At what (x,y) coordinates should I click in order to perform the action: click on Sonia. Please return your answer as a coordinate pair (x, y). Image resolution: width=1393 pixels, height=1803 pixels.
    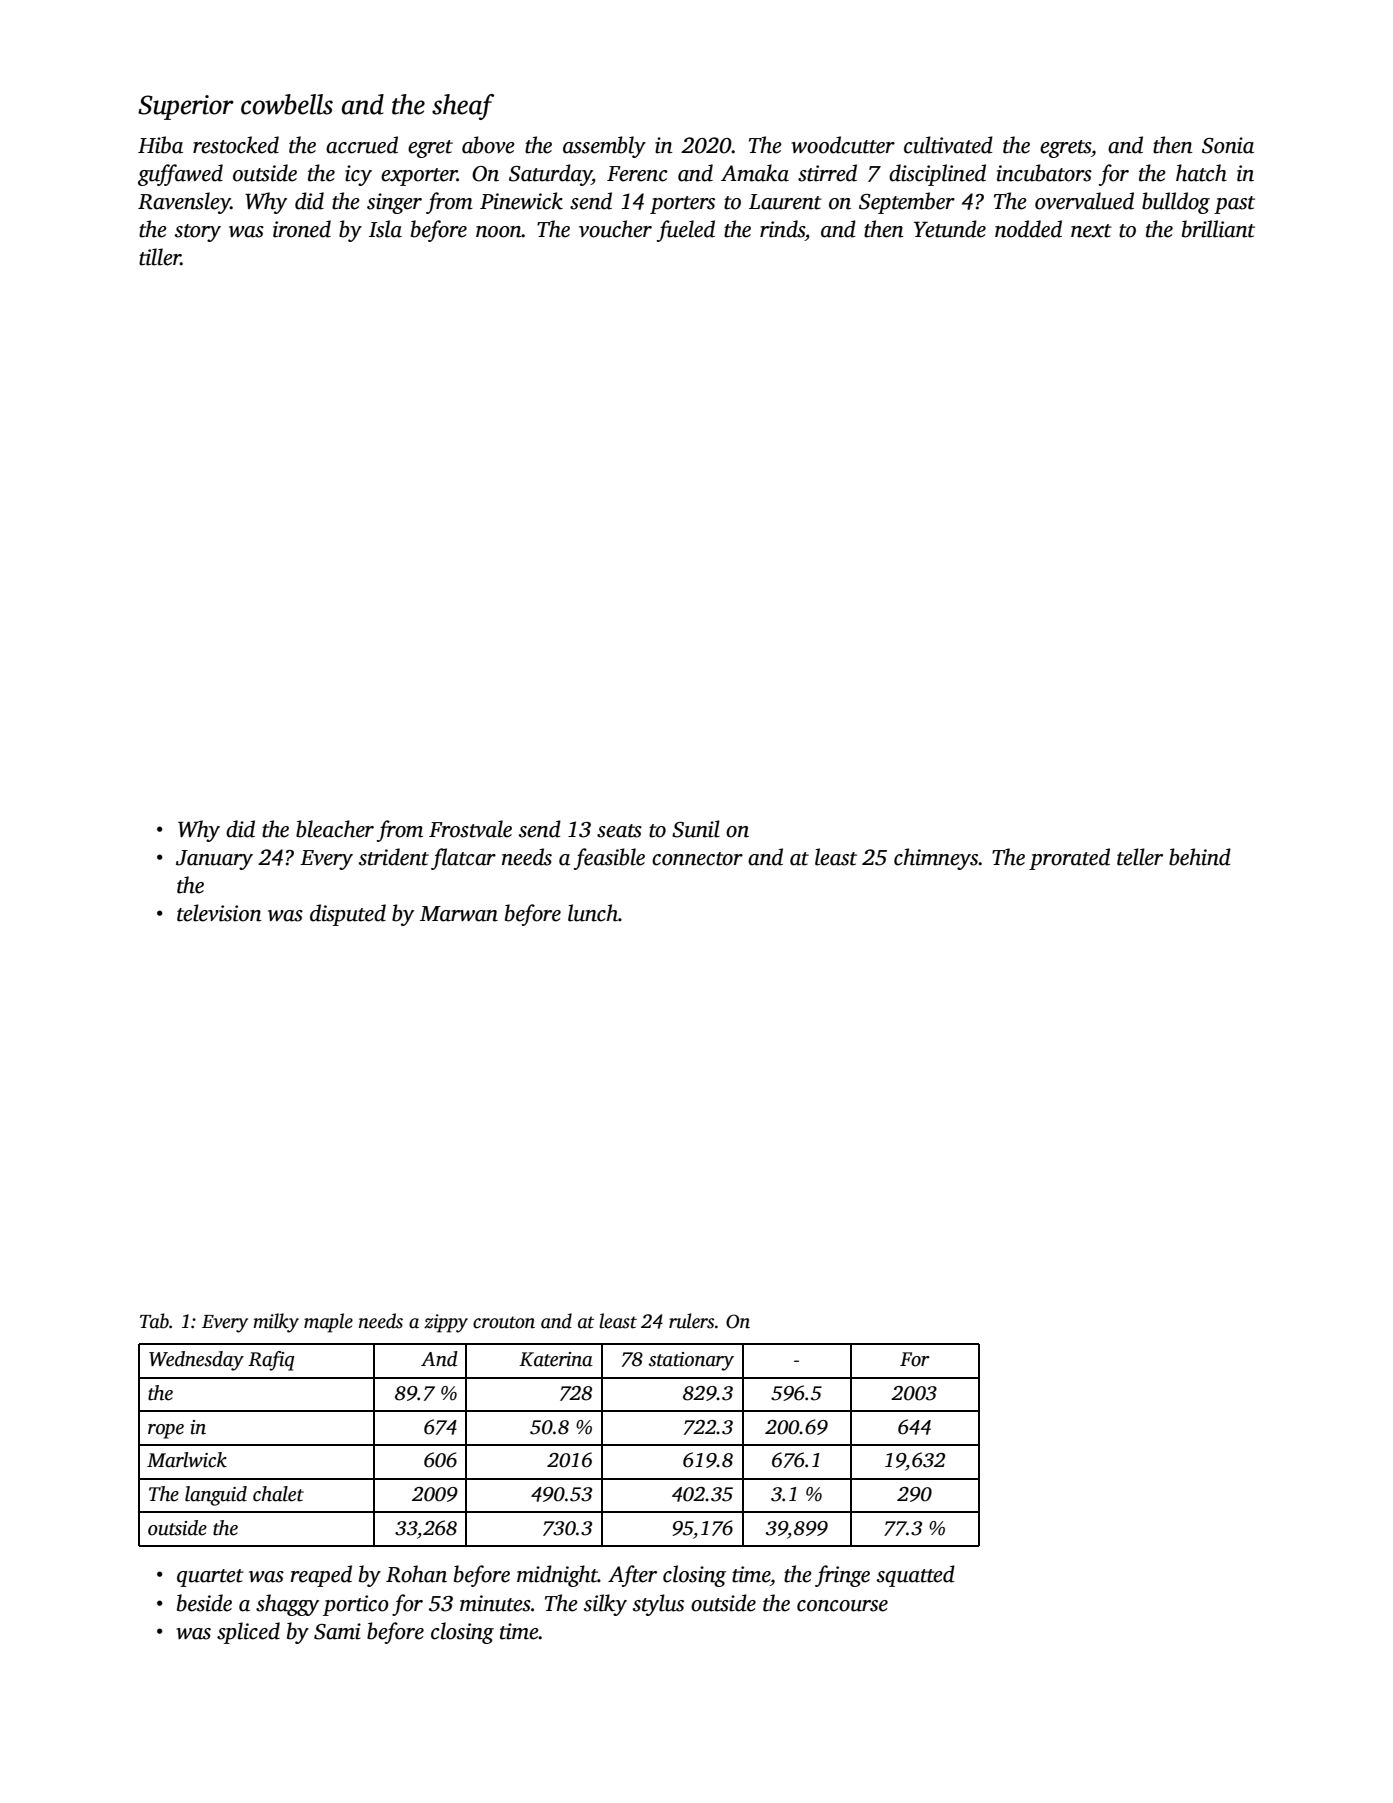
    Looking at the image, I should click on (1228, 145).
